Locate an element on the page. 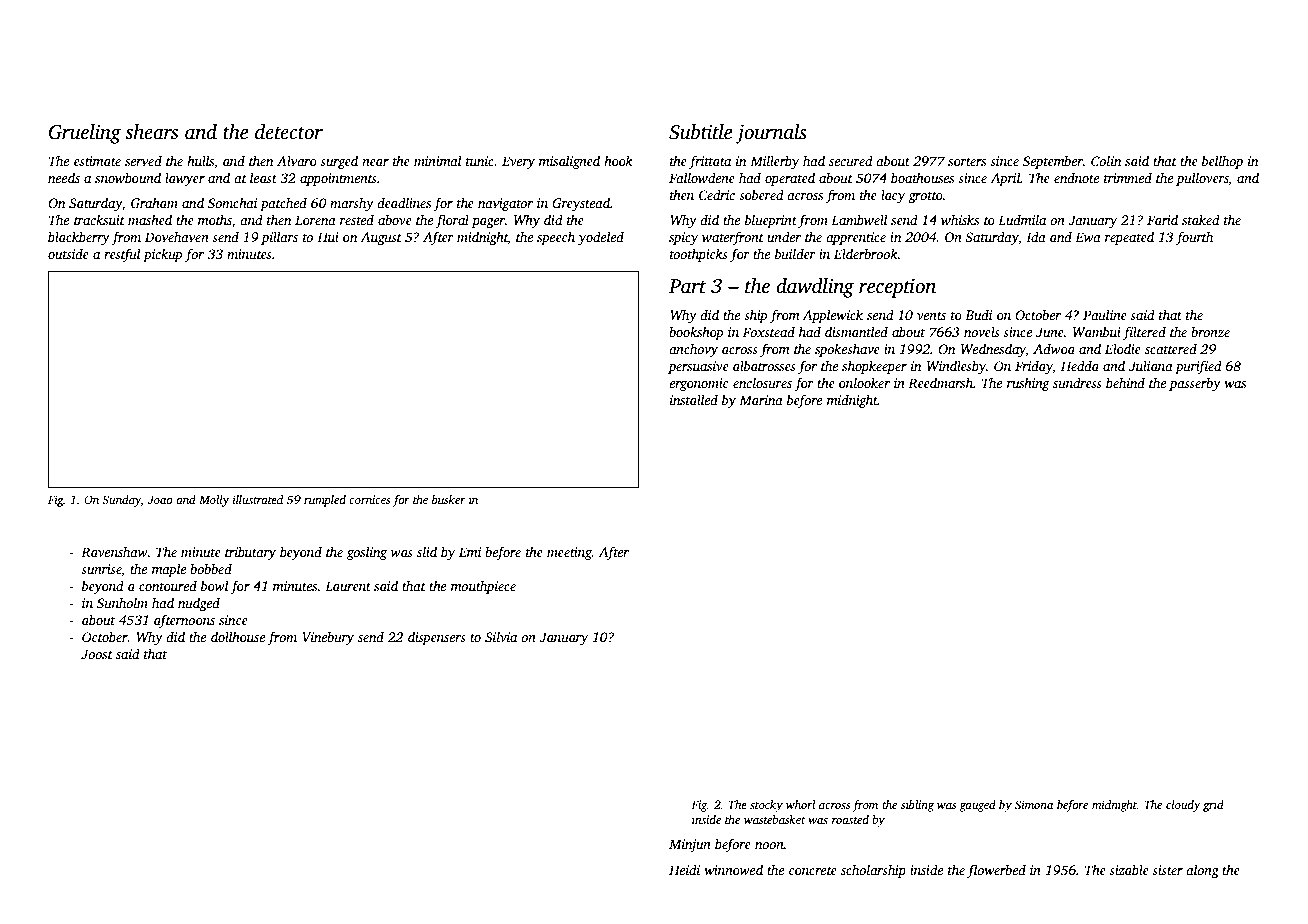 The width and height of the image is (1308, 924). sundress is located at coordinates (1077, 382).
